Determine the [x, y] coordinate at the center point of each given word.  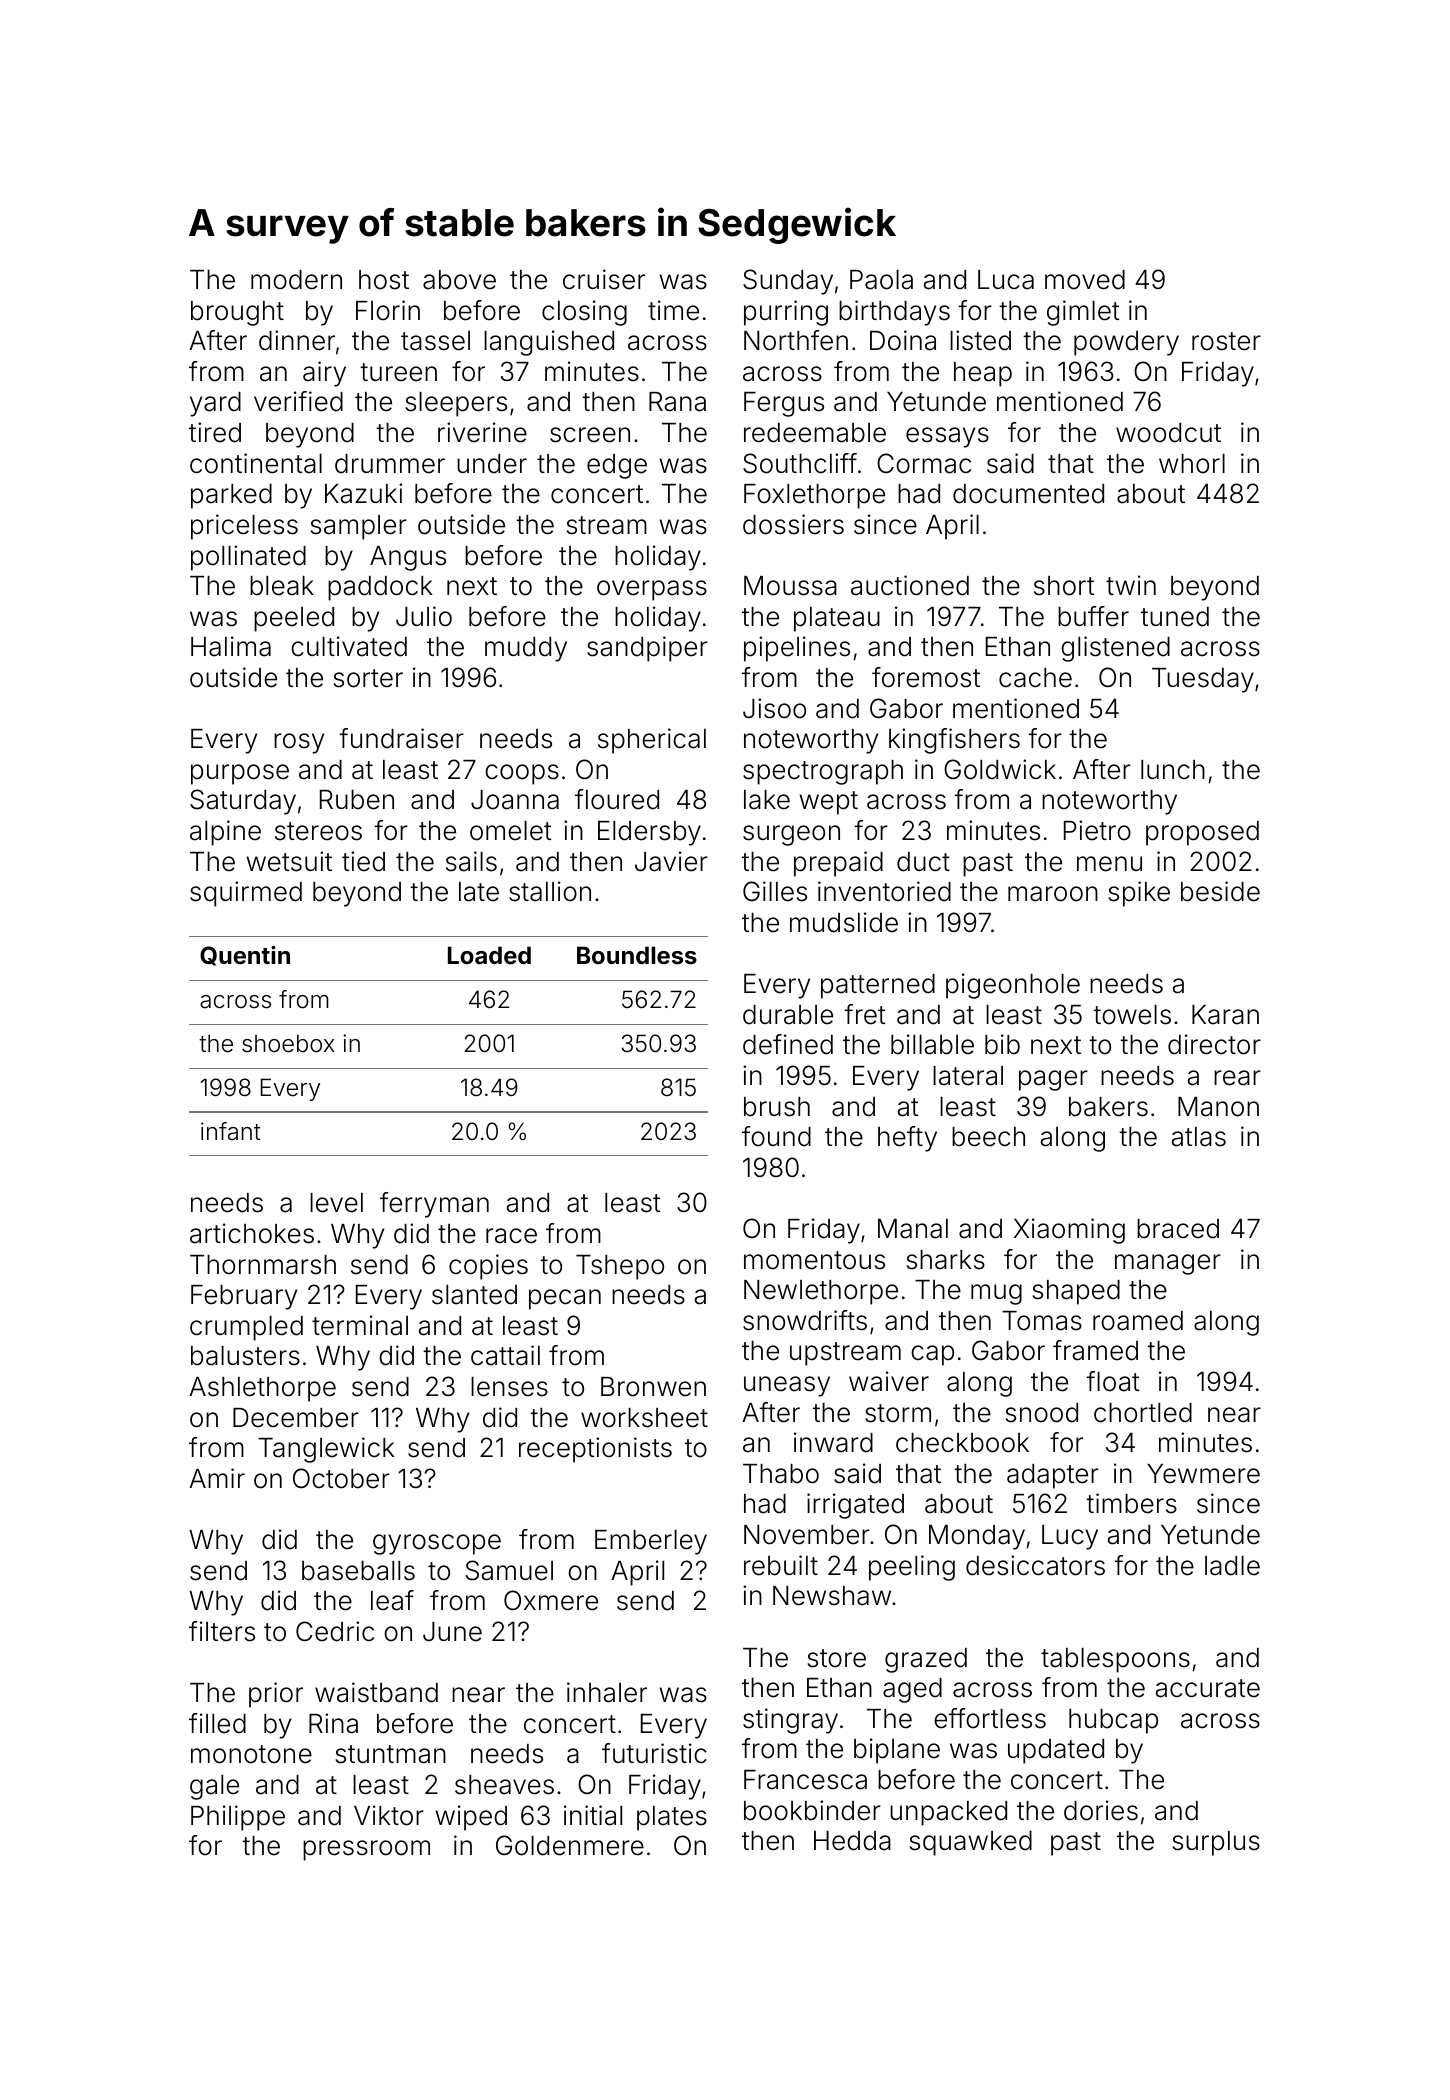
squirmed [246, 894]
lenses [509, 1387]
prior [276, 1695]
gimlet [1083, 313]
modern [296, 280]
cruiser [604, 279]
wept [829, 803]
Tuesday [1203, 680]
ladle [1232, 1566]
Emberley [651, 1542]
